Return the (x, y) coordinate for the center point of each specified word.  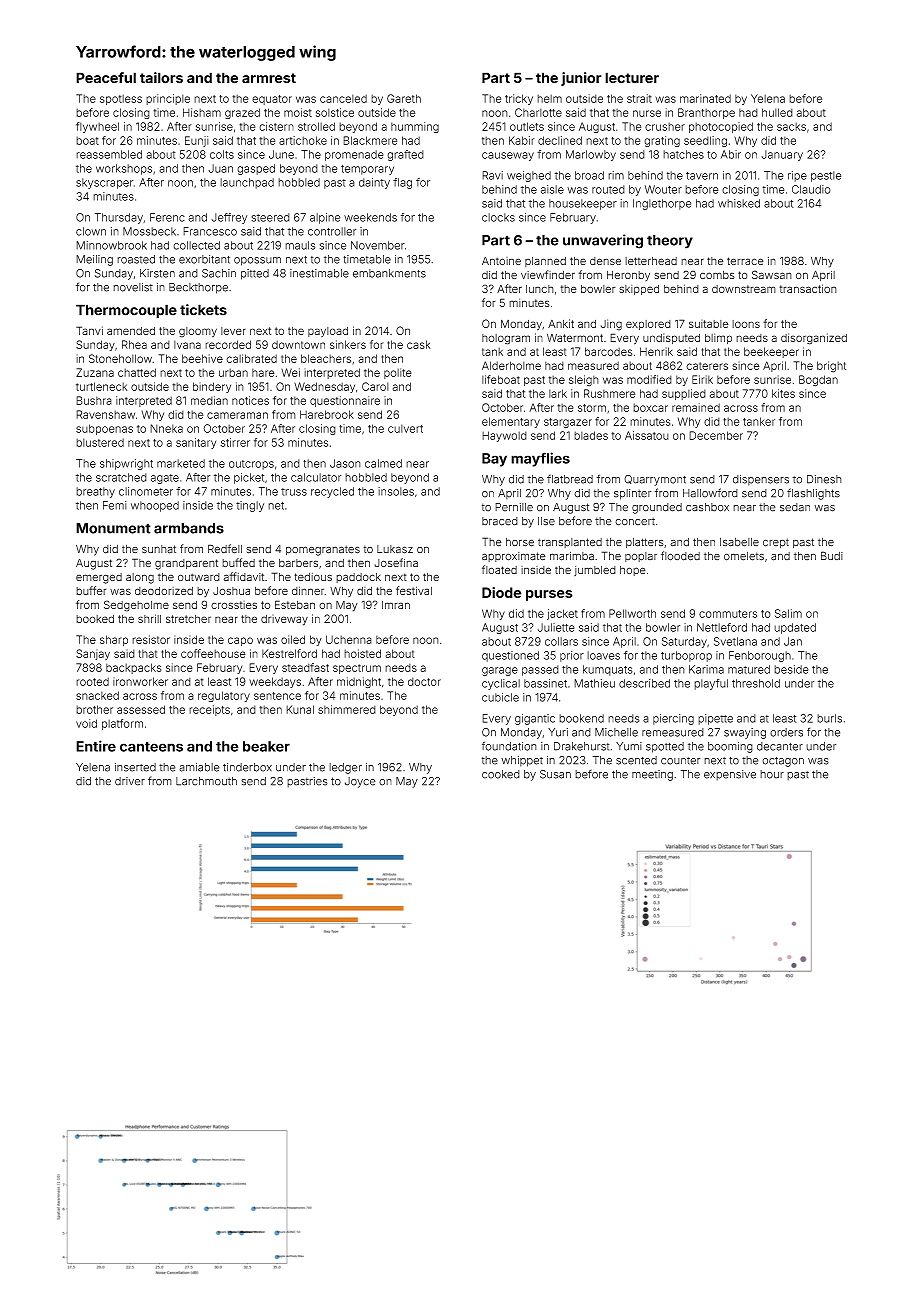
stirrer (235, 442)
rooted (92, 681)
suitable (709, 324)
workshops (124, 169)
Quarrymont (655, 480)
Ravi (492, 175)
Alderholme (511, 365)
